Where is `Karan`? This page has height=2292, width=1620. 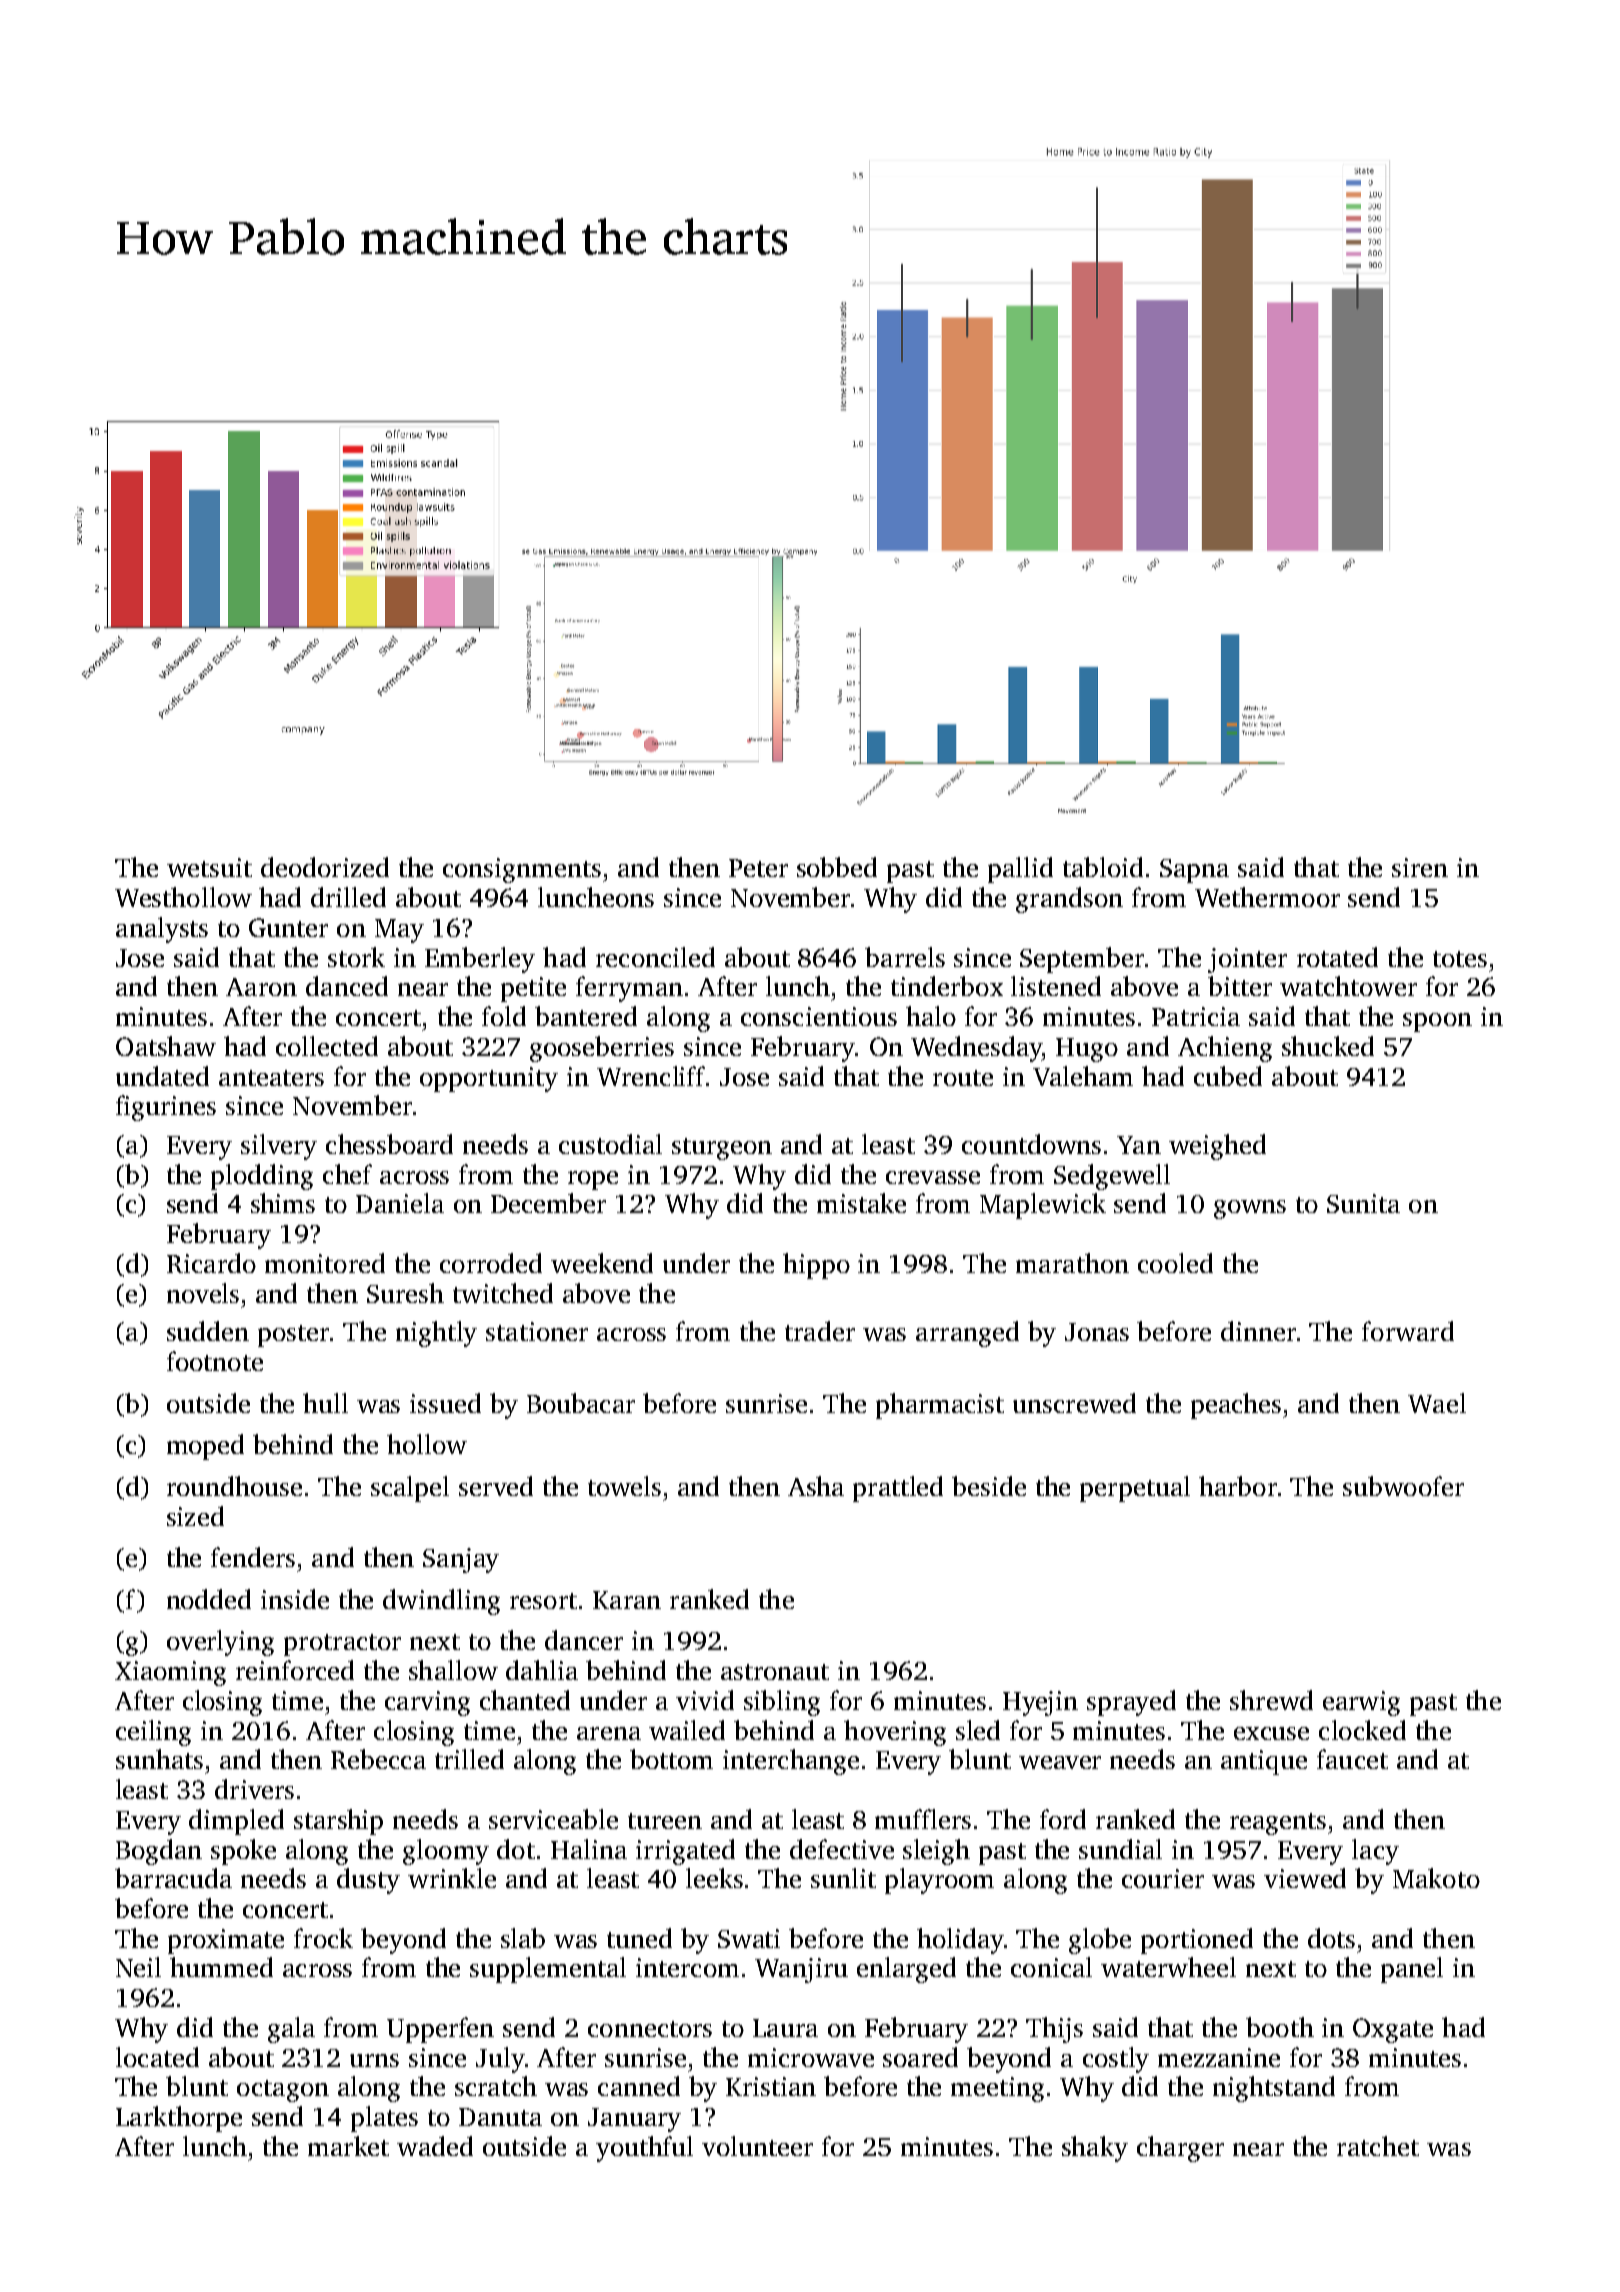
Karan is located at coordinates (627, 1600).
